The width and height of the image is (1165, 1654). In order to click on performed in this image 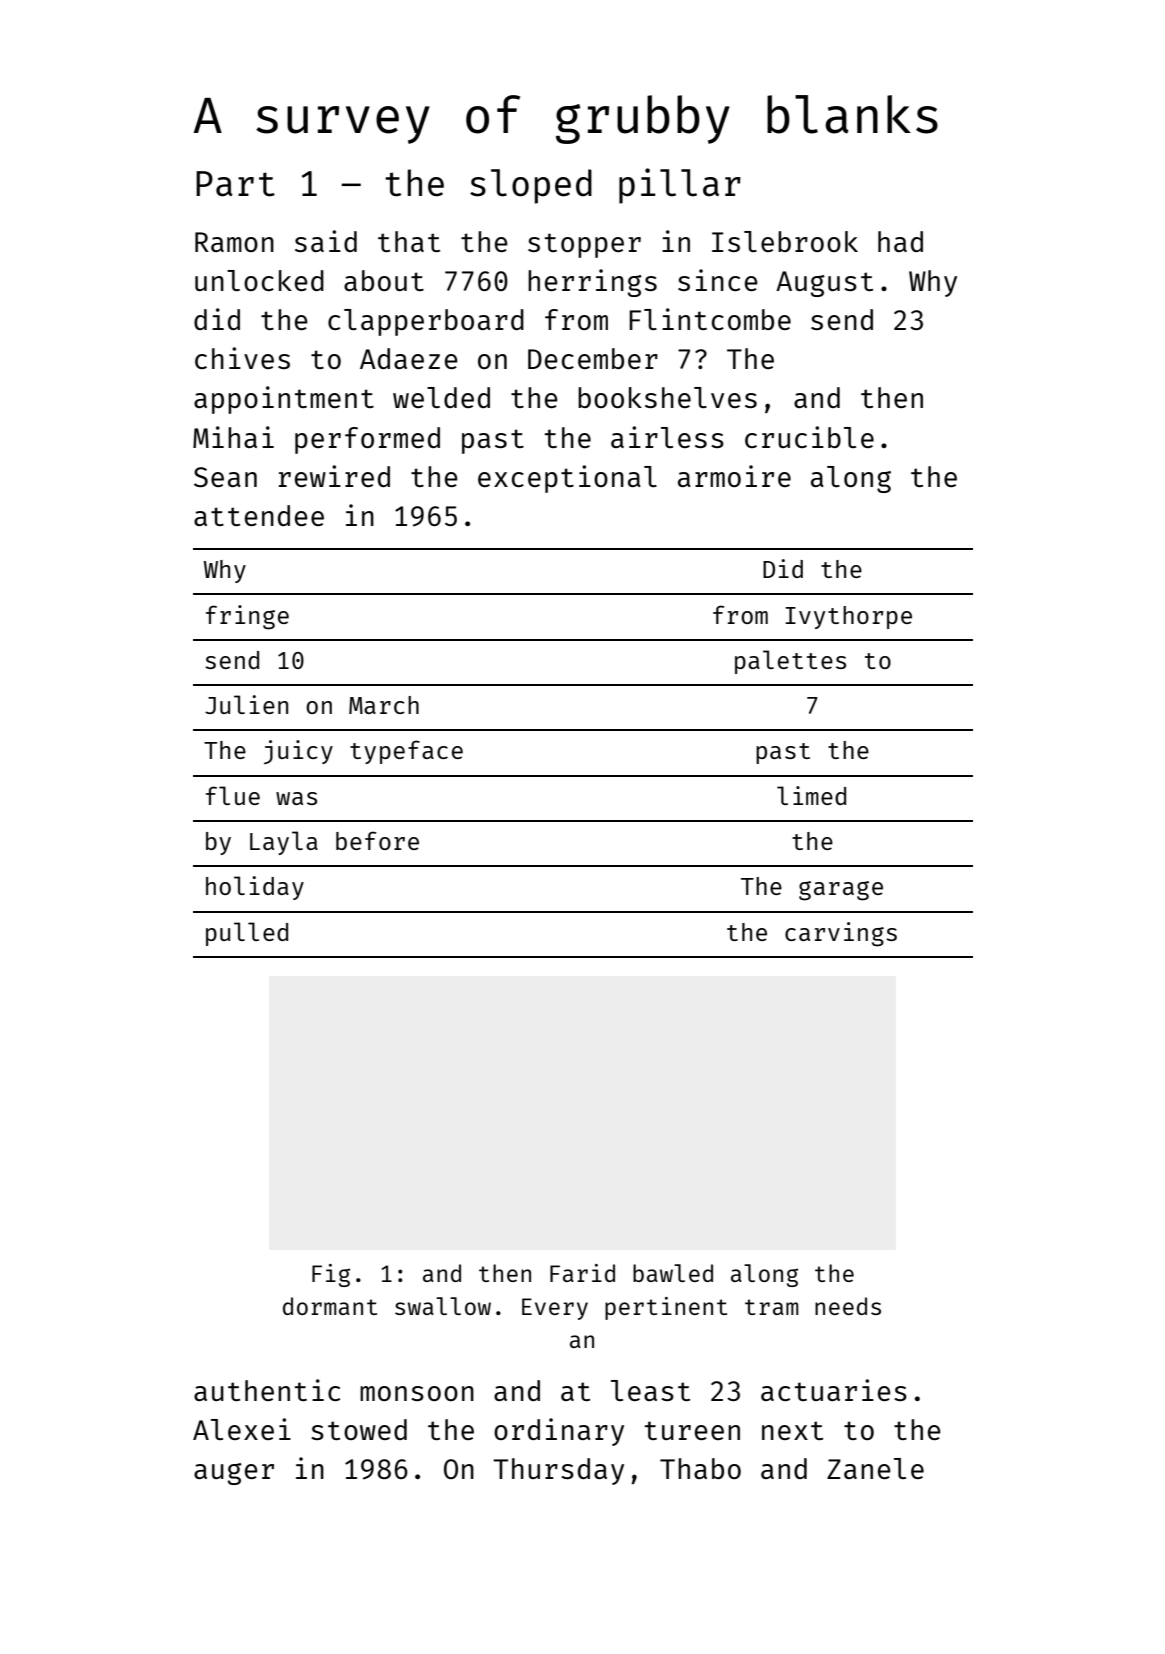, I will do `click(367, 440)`.
